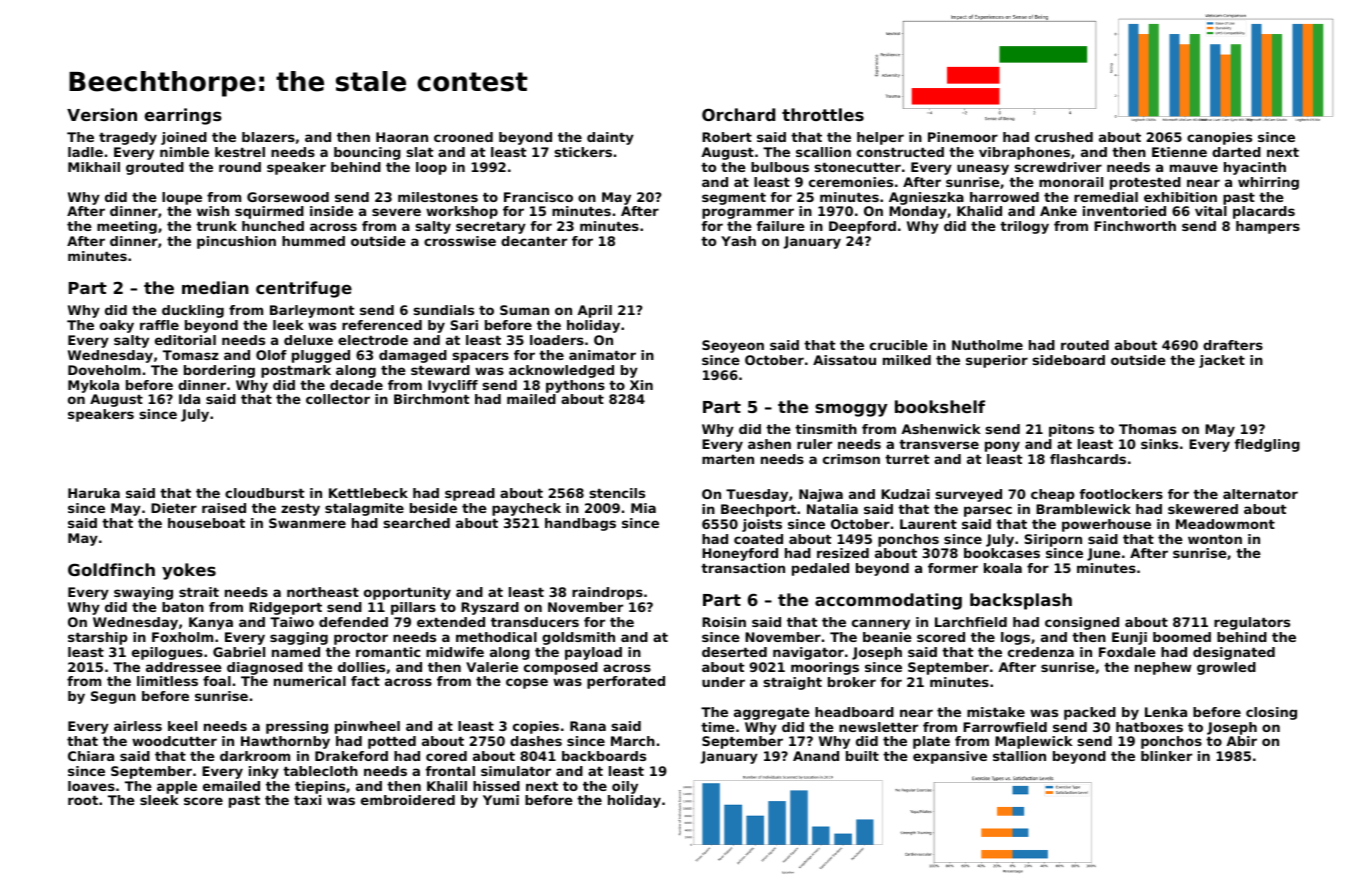  What do you see at coordinates (1182, 637) in the page?
I see `boomed` at bounding box center [1182, 637].
